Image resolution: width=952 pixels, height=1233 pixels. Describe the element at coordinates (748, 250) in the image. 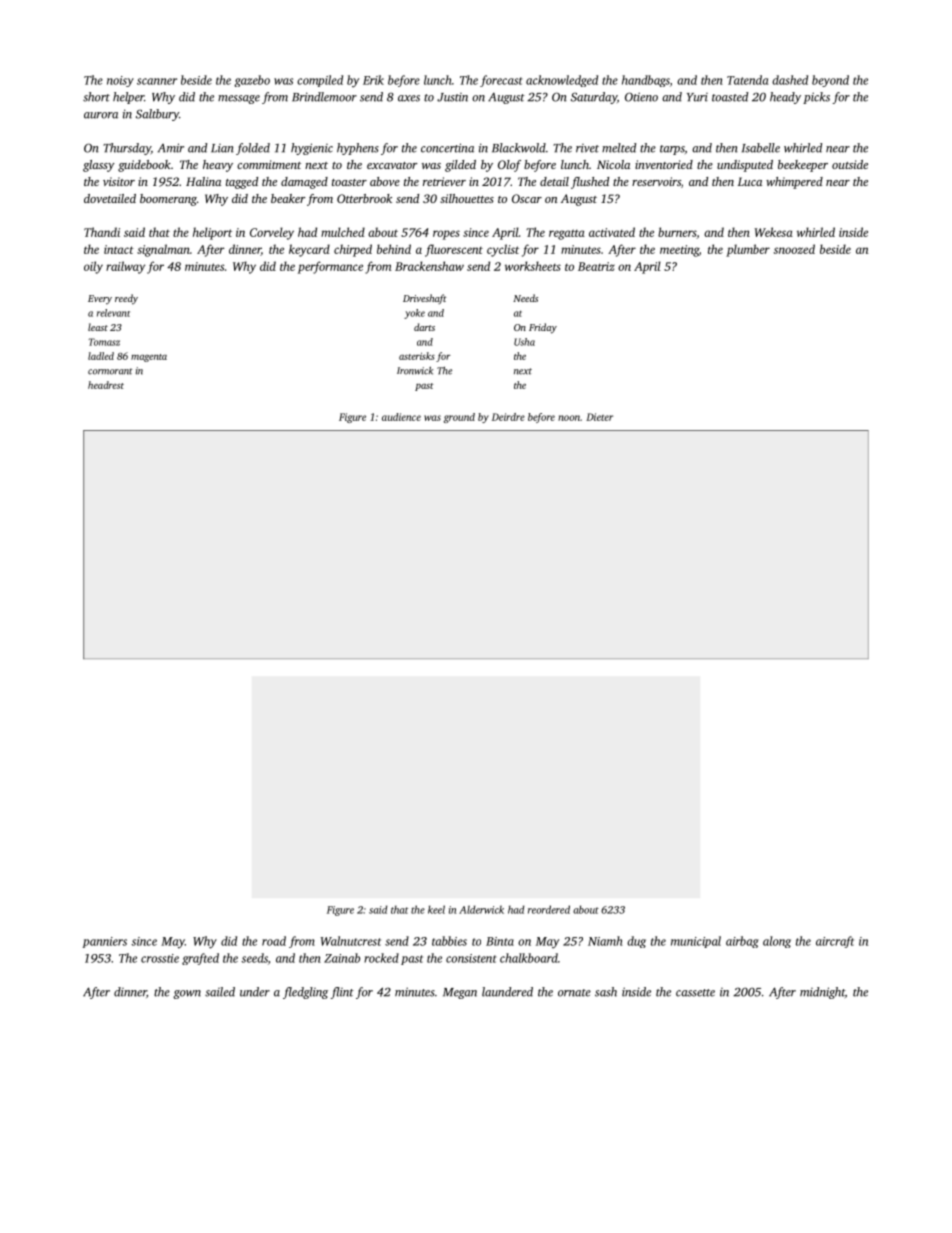

I see `plumber` at that location.
